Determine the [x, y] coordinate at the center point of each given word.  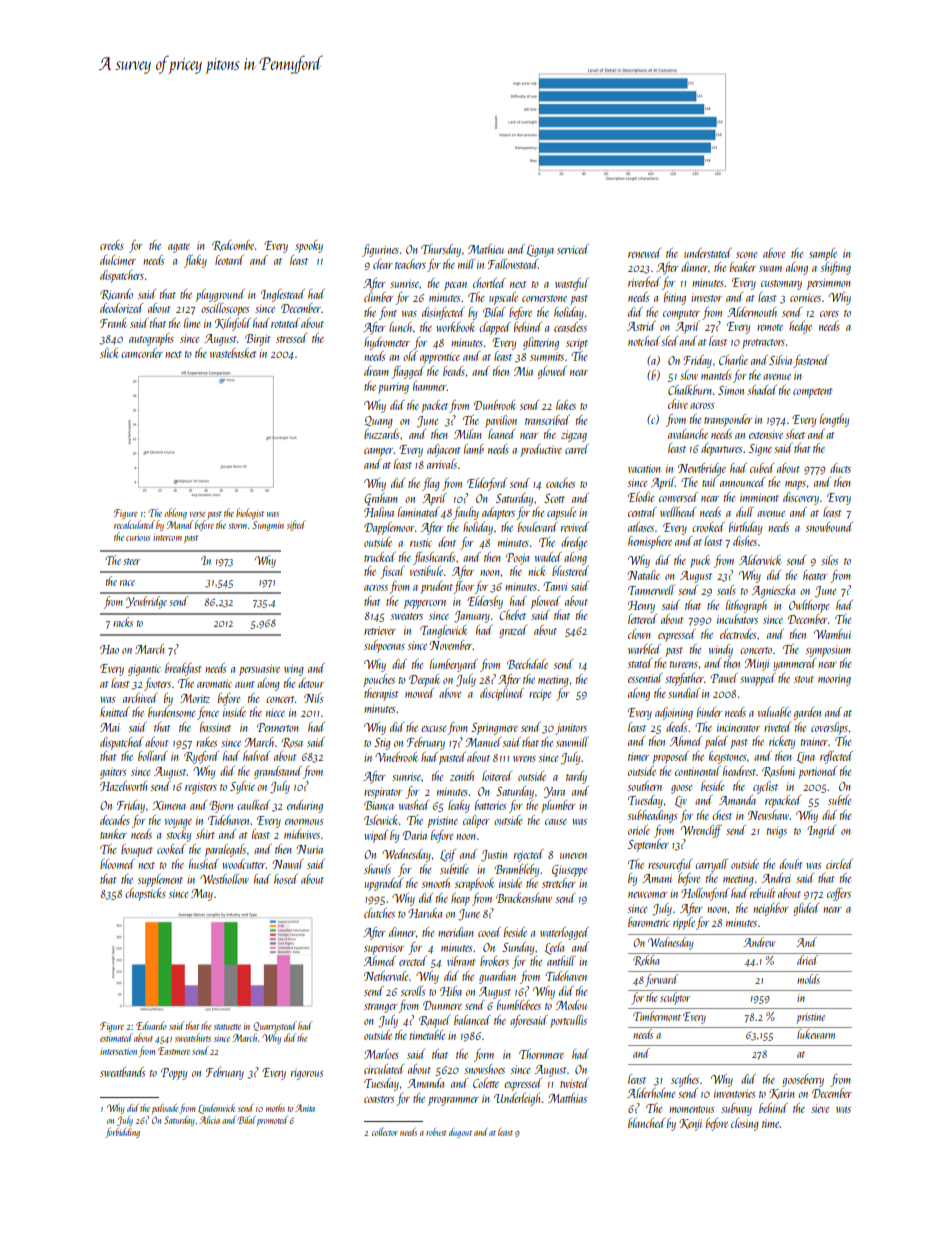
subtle [839, 800]
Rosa [292, 743]
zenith [462, 776]
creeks [112, 245]
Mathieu [486, 249]
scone [746, 255]
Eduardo [151, 1025]
